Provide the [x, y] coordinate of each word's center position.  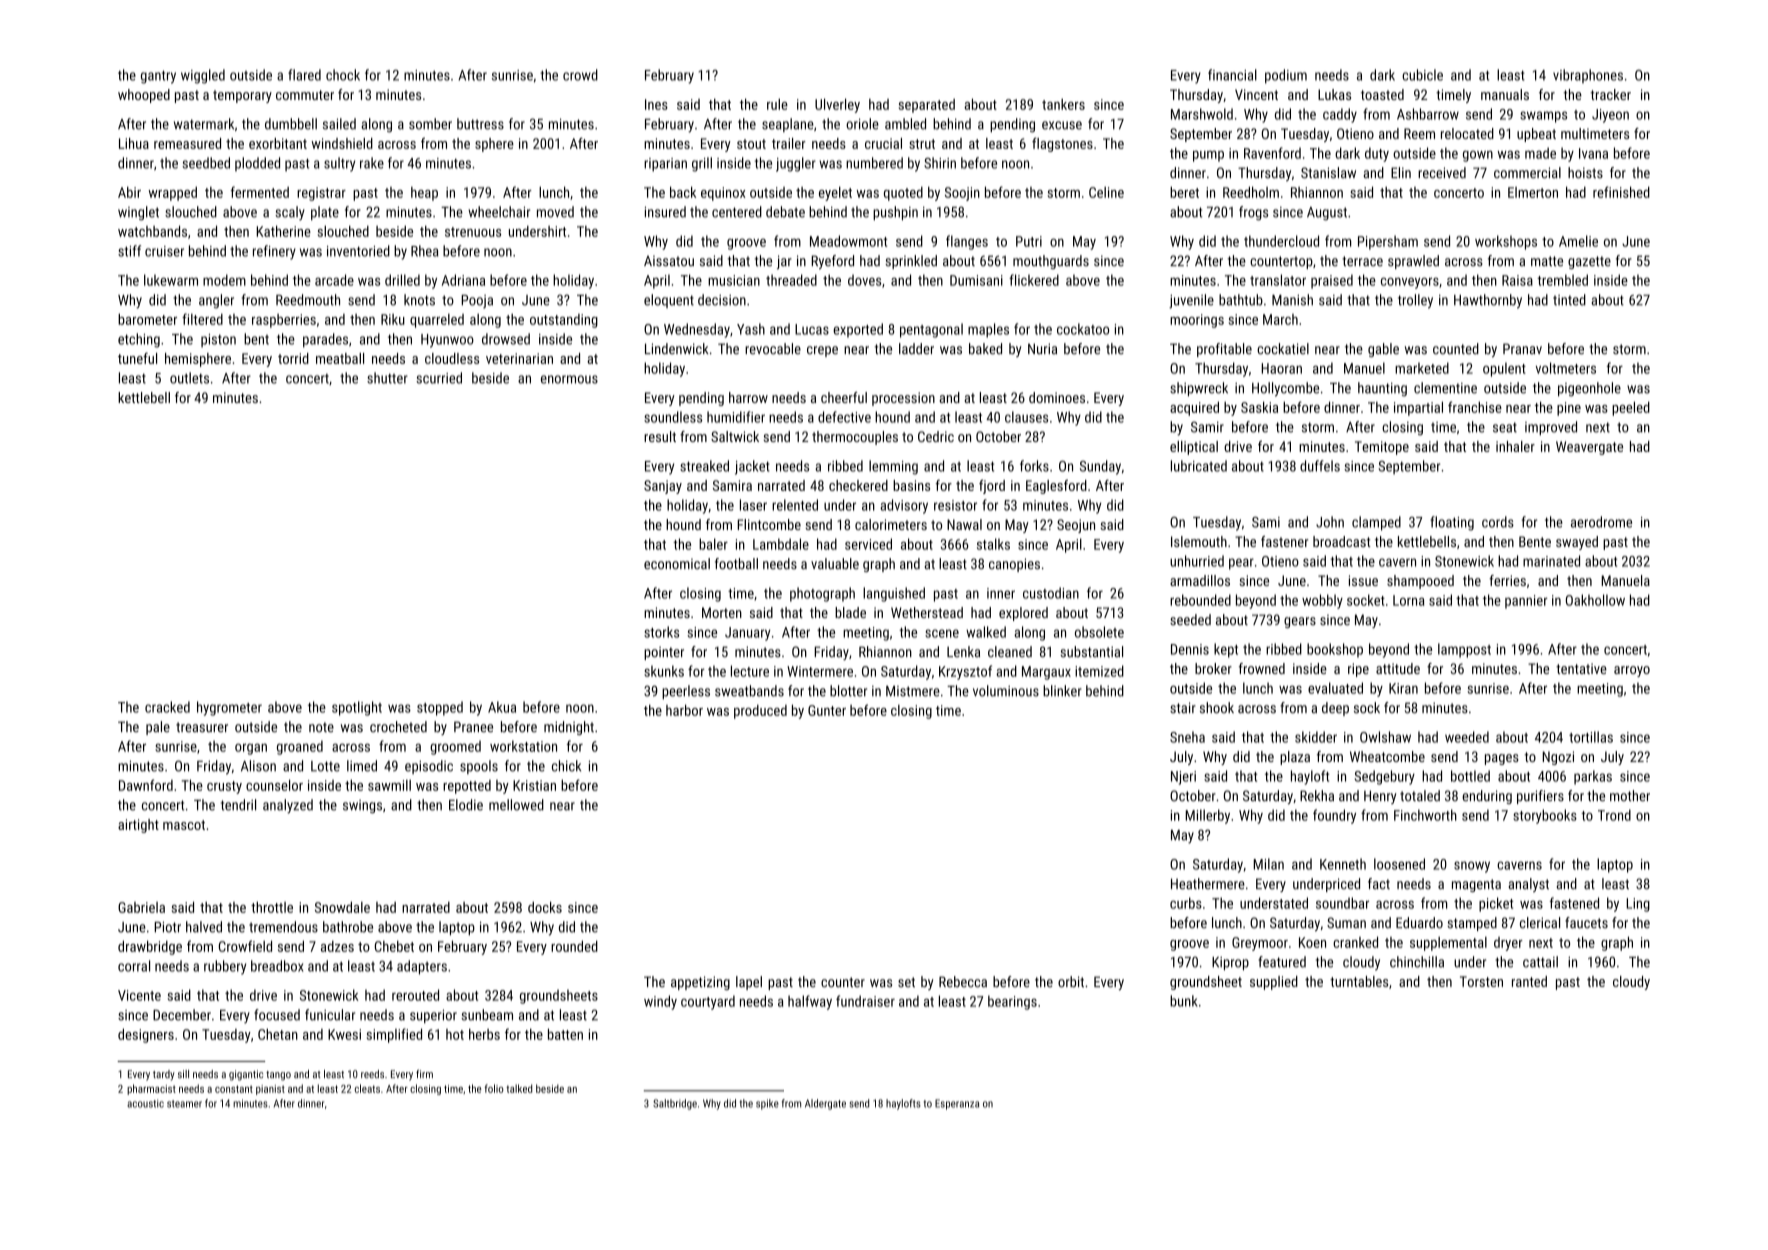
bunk [1183, 1001]
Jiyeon [1610, 116]
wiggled [203, 76]
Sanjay [663, 487]
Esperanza [957, 1104]
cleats [367, 1088]
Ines [656, 104]
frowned [1262, 668]
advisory [904, 506]
